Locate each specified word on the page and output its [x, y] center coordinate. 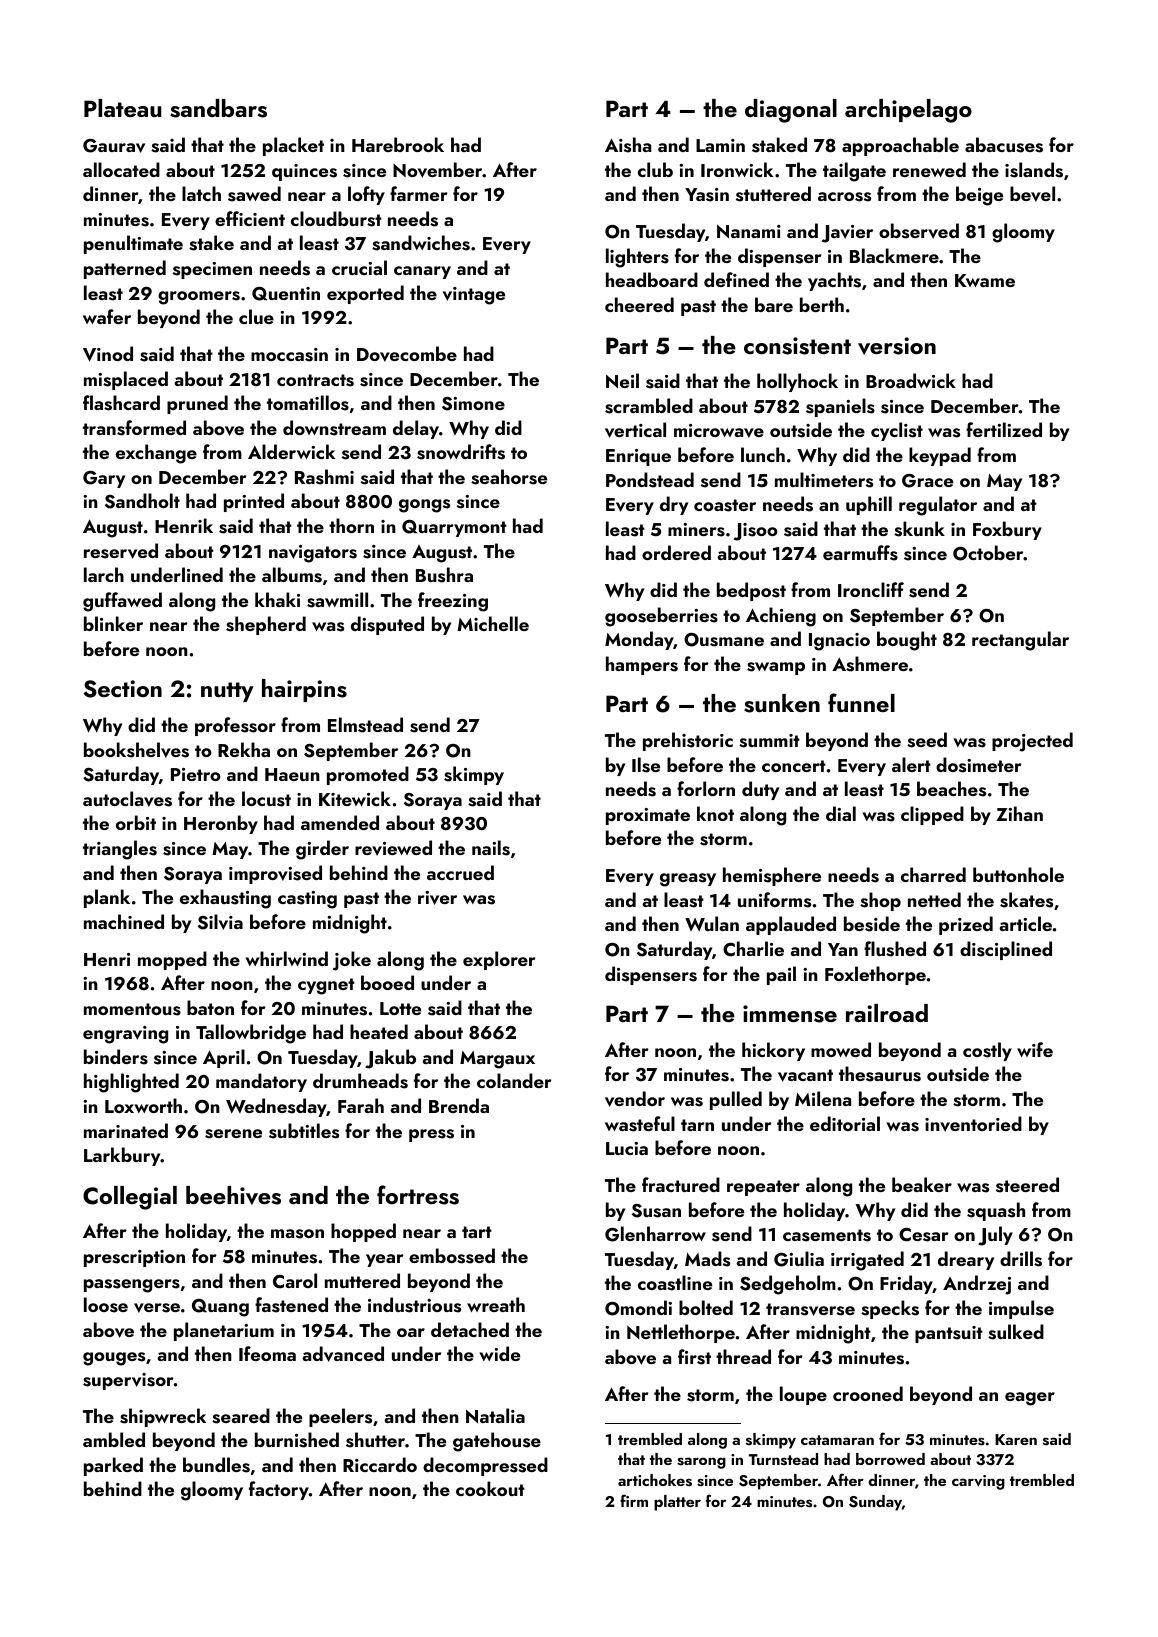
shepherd [266, 625]
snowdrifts [461, 452]
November [437, 170]
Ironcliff [871, 589]
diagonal [791, 111]
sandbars [218, 108]
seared [241, 1416]
